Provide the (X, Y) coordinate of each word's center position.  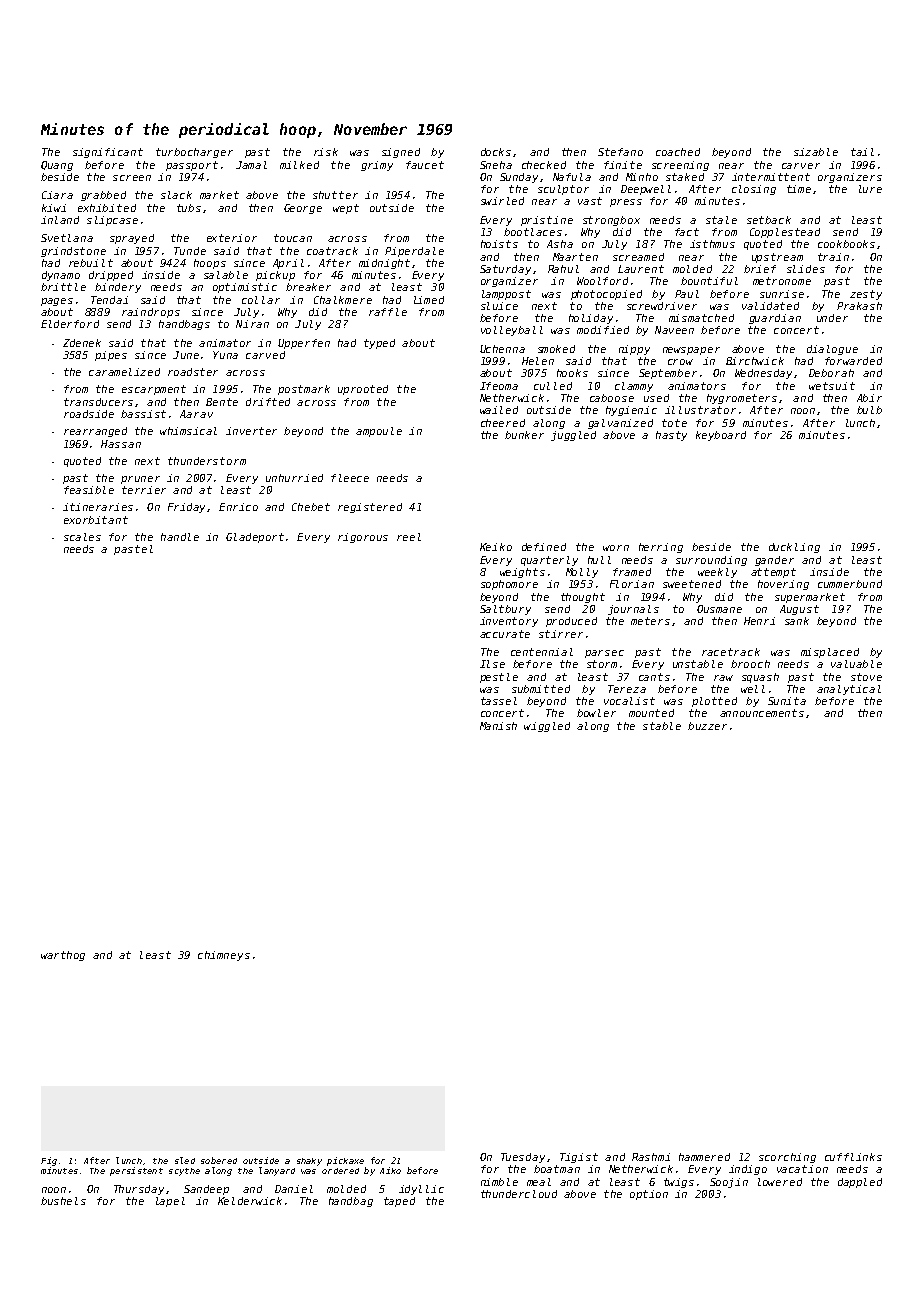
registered (370, 508)
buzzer (707, 726)
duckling (794, 548)
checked (544, 165)
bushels (63, 1201)
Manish (498, 726)
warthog (63, 956)
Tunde (190, 251)
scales (82, 537)
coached (678, 152)
